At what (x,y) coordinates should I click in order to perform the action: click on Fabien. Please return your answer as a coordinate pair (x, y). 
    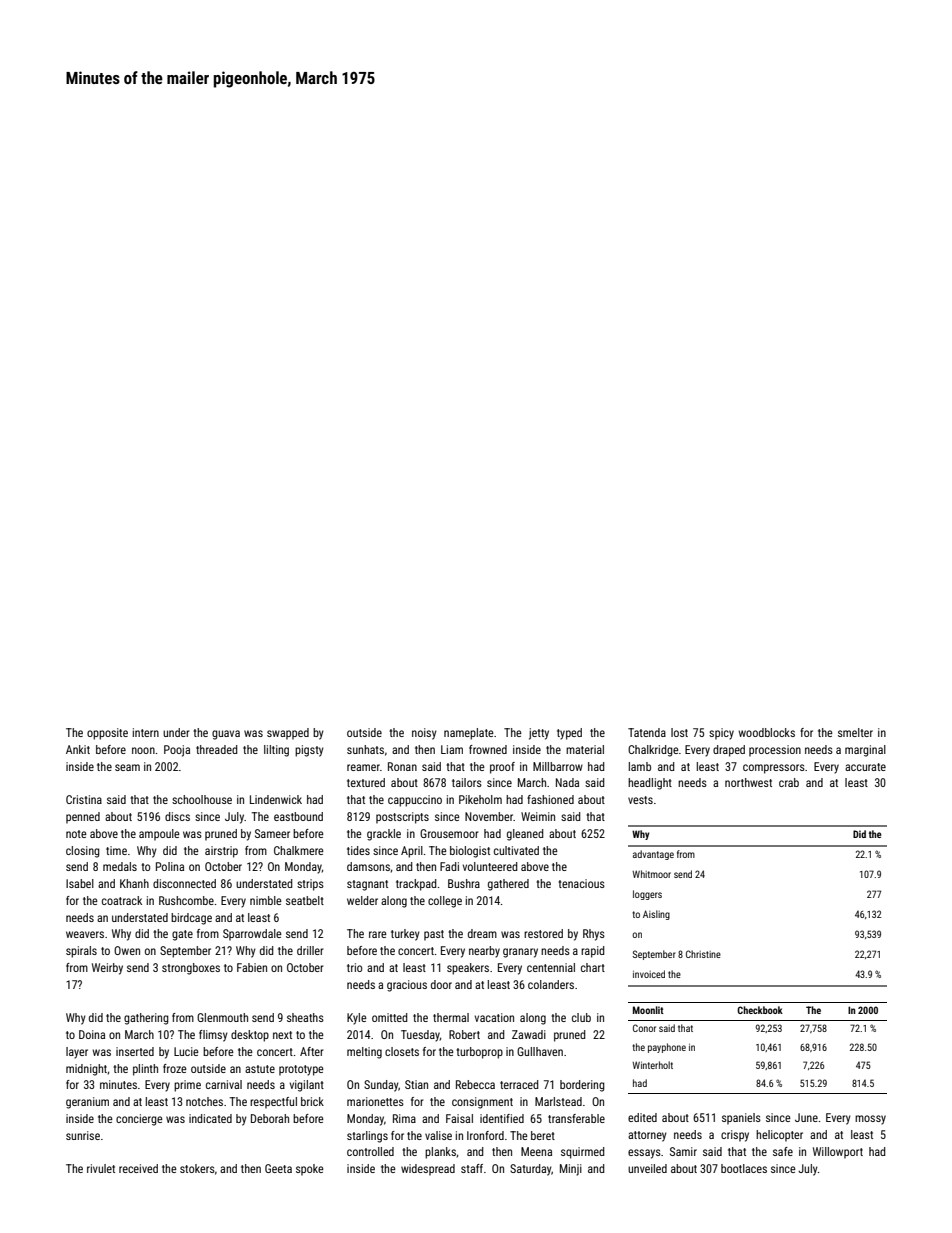
    Looking at the image, I should click on (252, 967).
